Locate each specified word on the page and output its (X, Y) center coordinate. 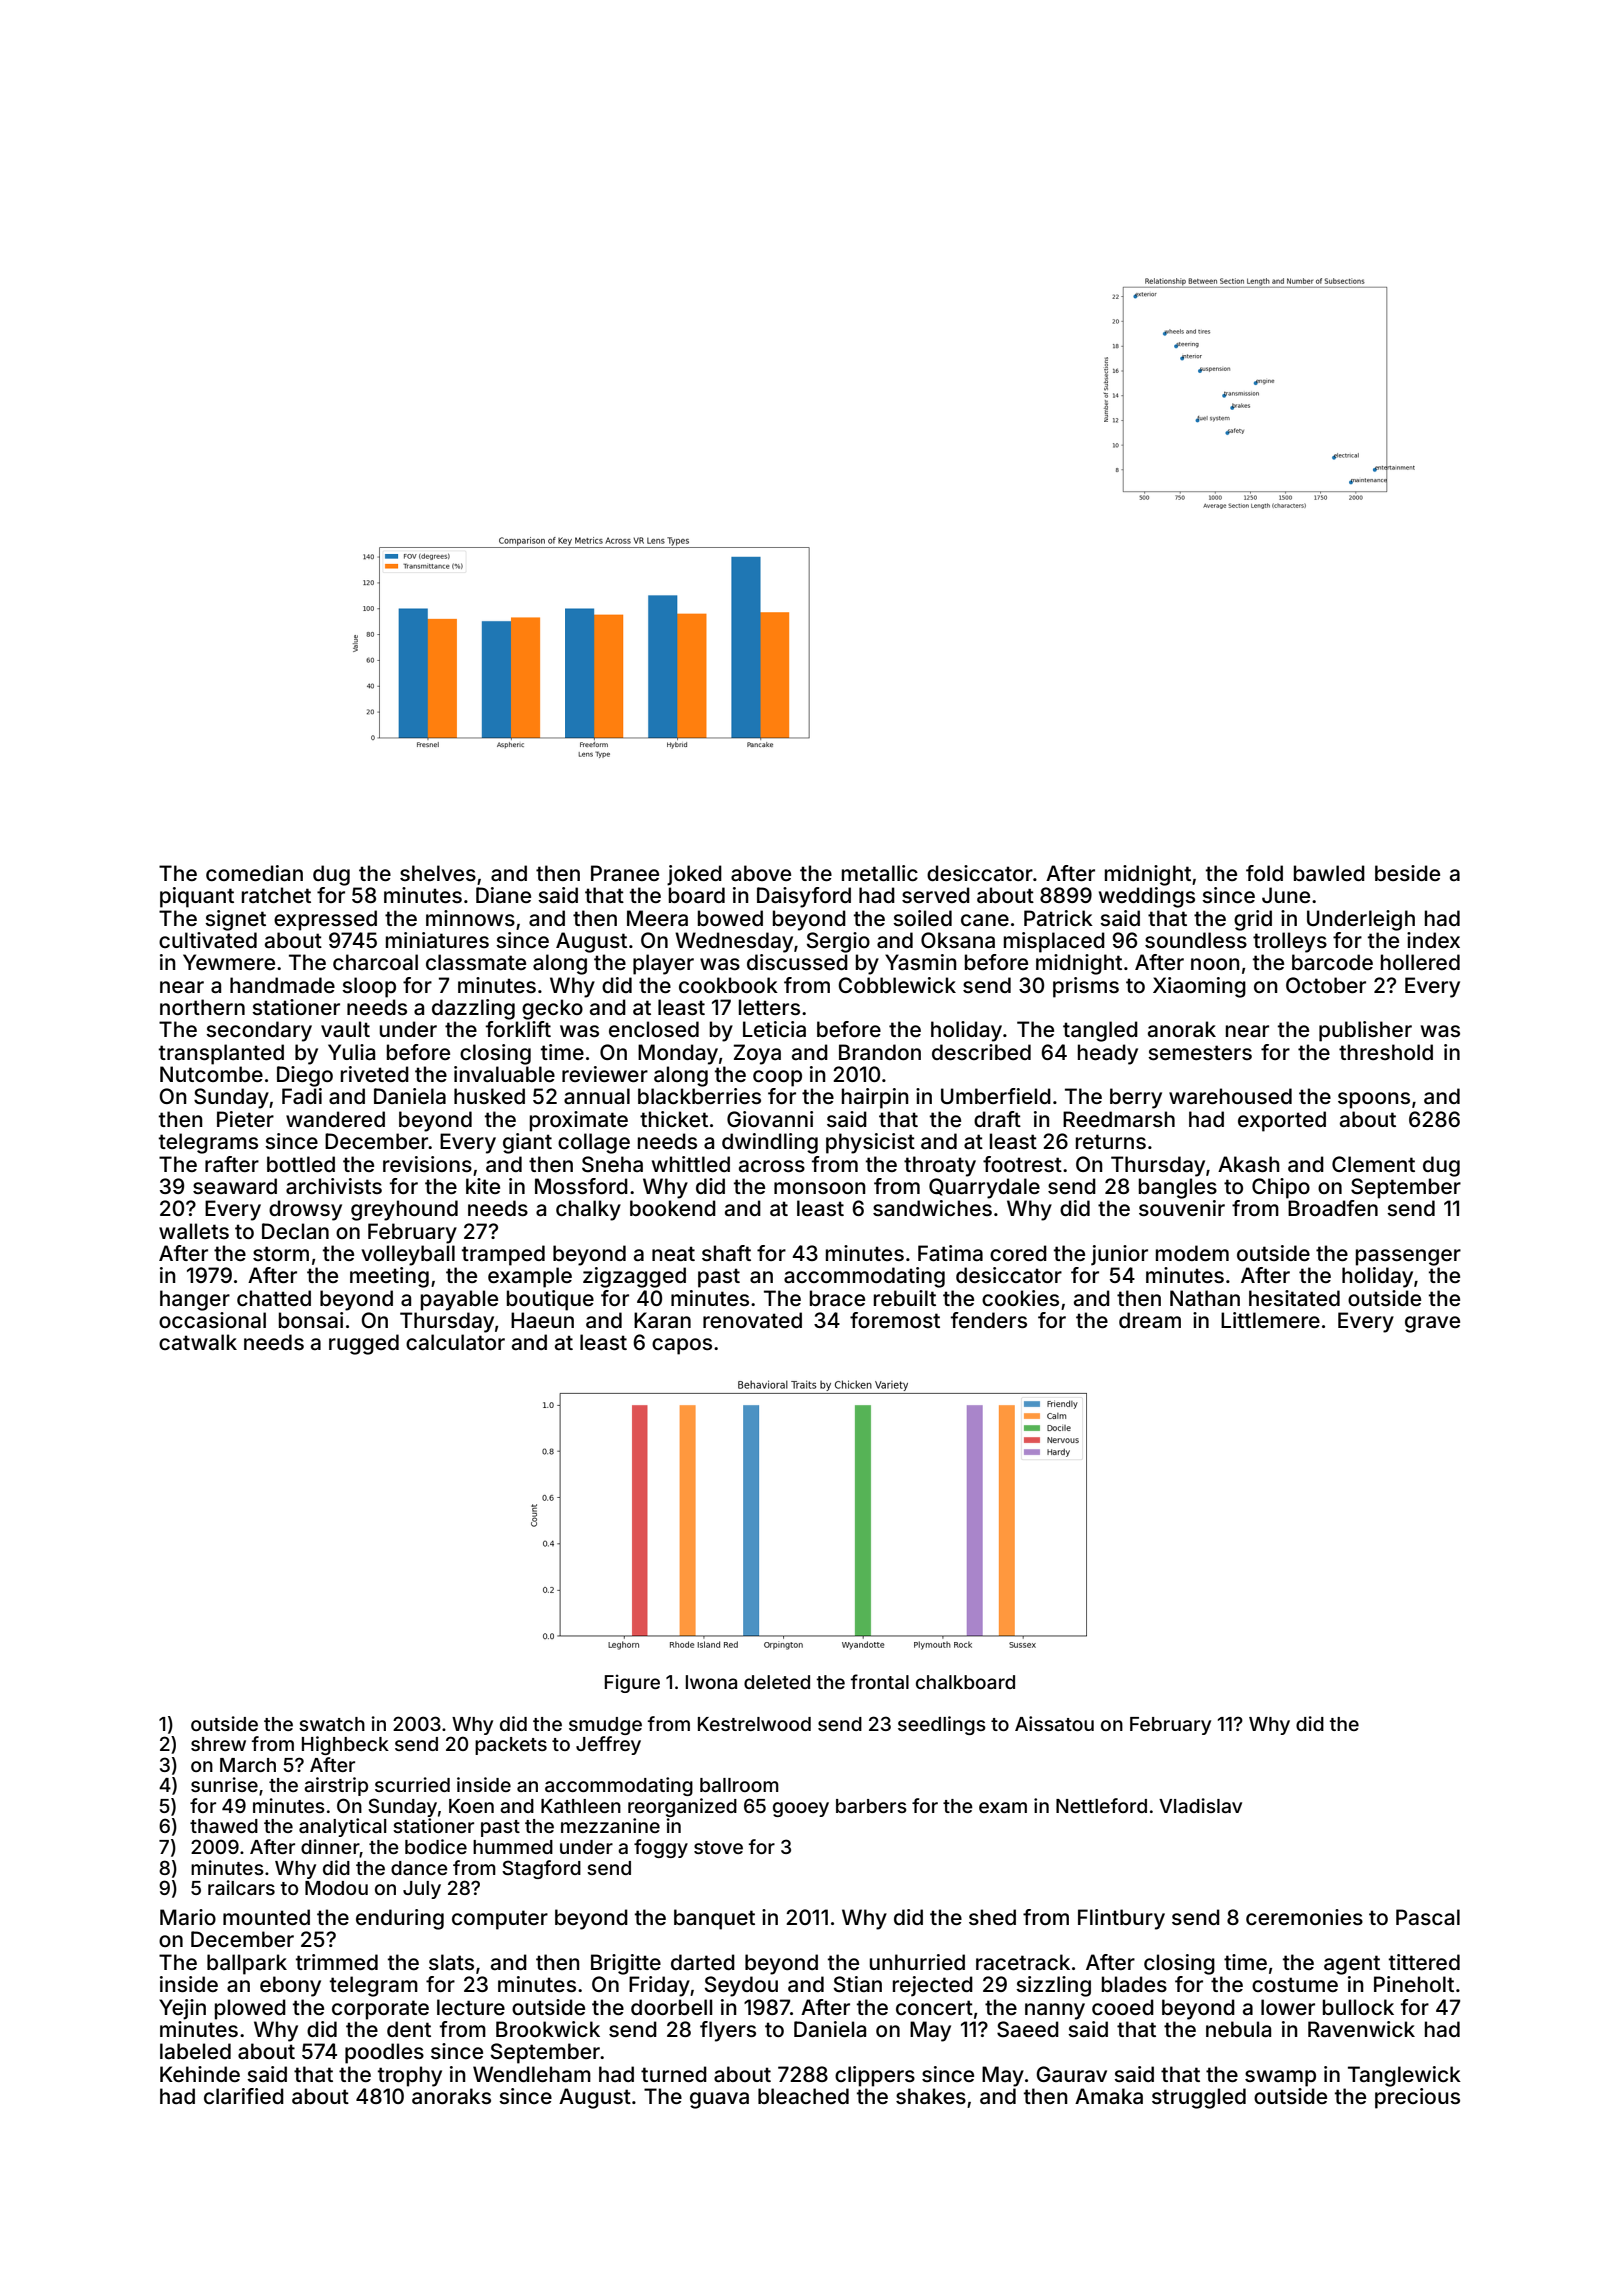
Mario (188, 1917)
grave (1432, 1324)
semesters (1200, 1052)
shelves (438, 873)
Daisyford (804, 897)
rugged (364, 1344)
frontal (880, 1681)
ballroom (739, 1785)
